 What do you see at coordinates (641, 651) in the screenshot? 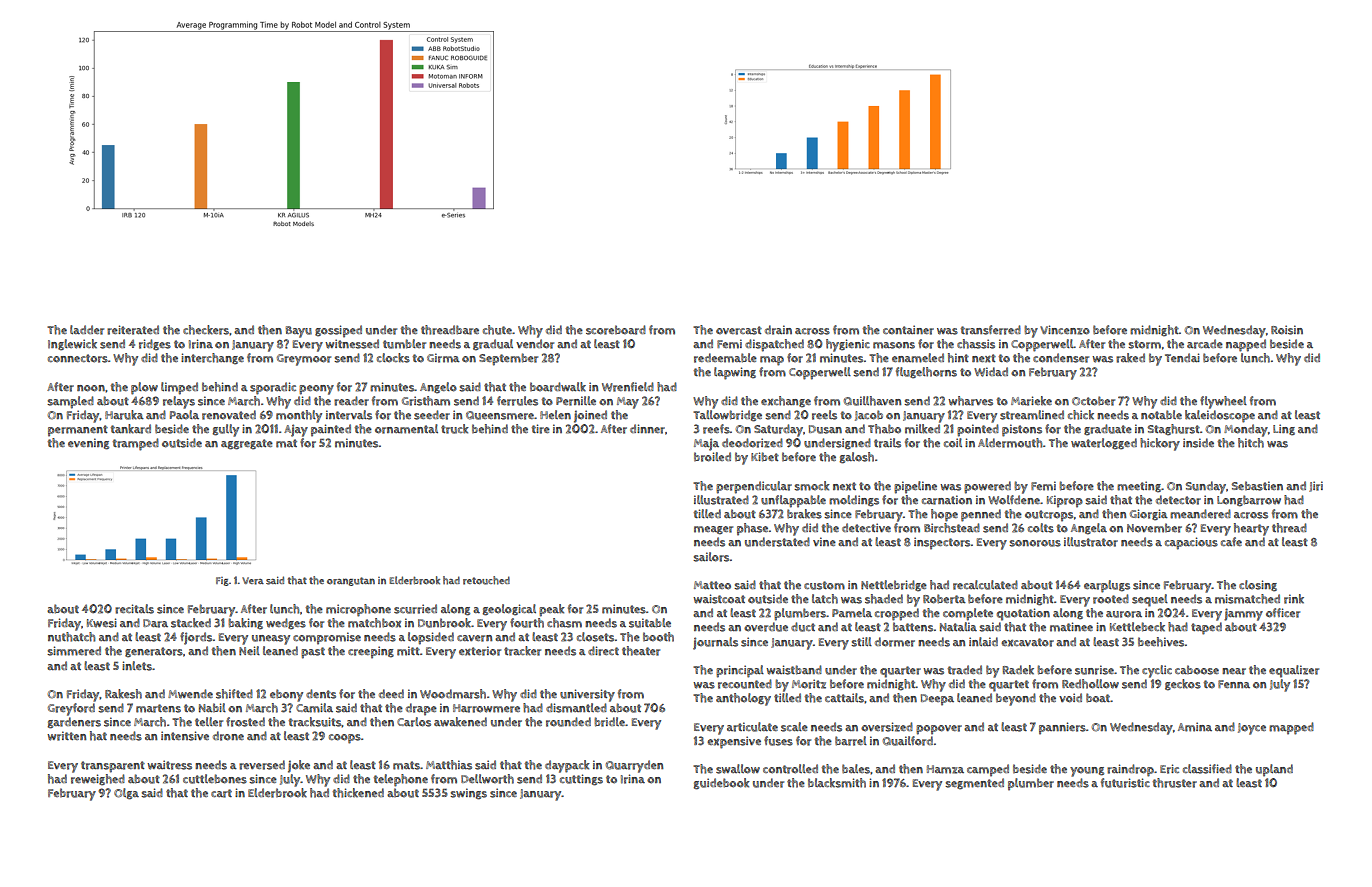
I see `theater` at bounding box center [641, 651].
